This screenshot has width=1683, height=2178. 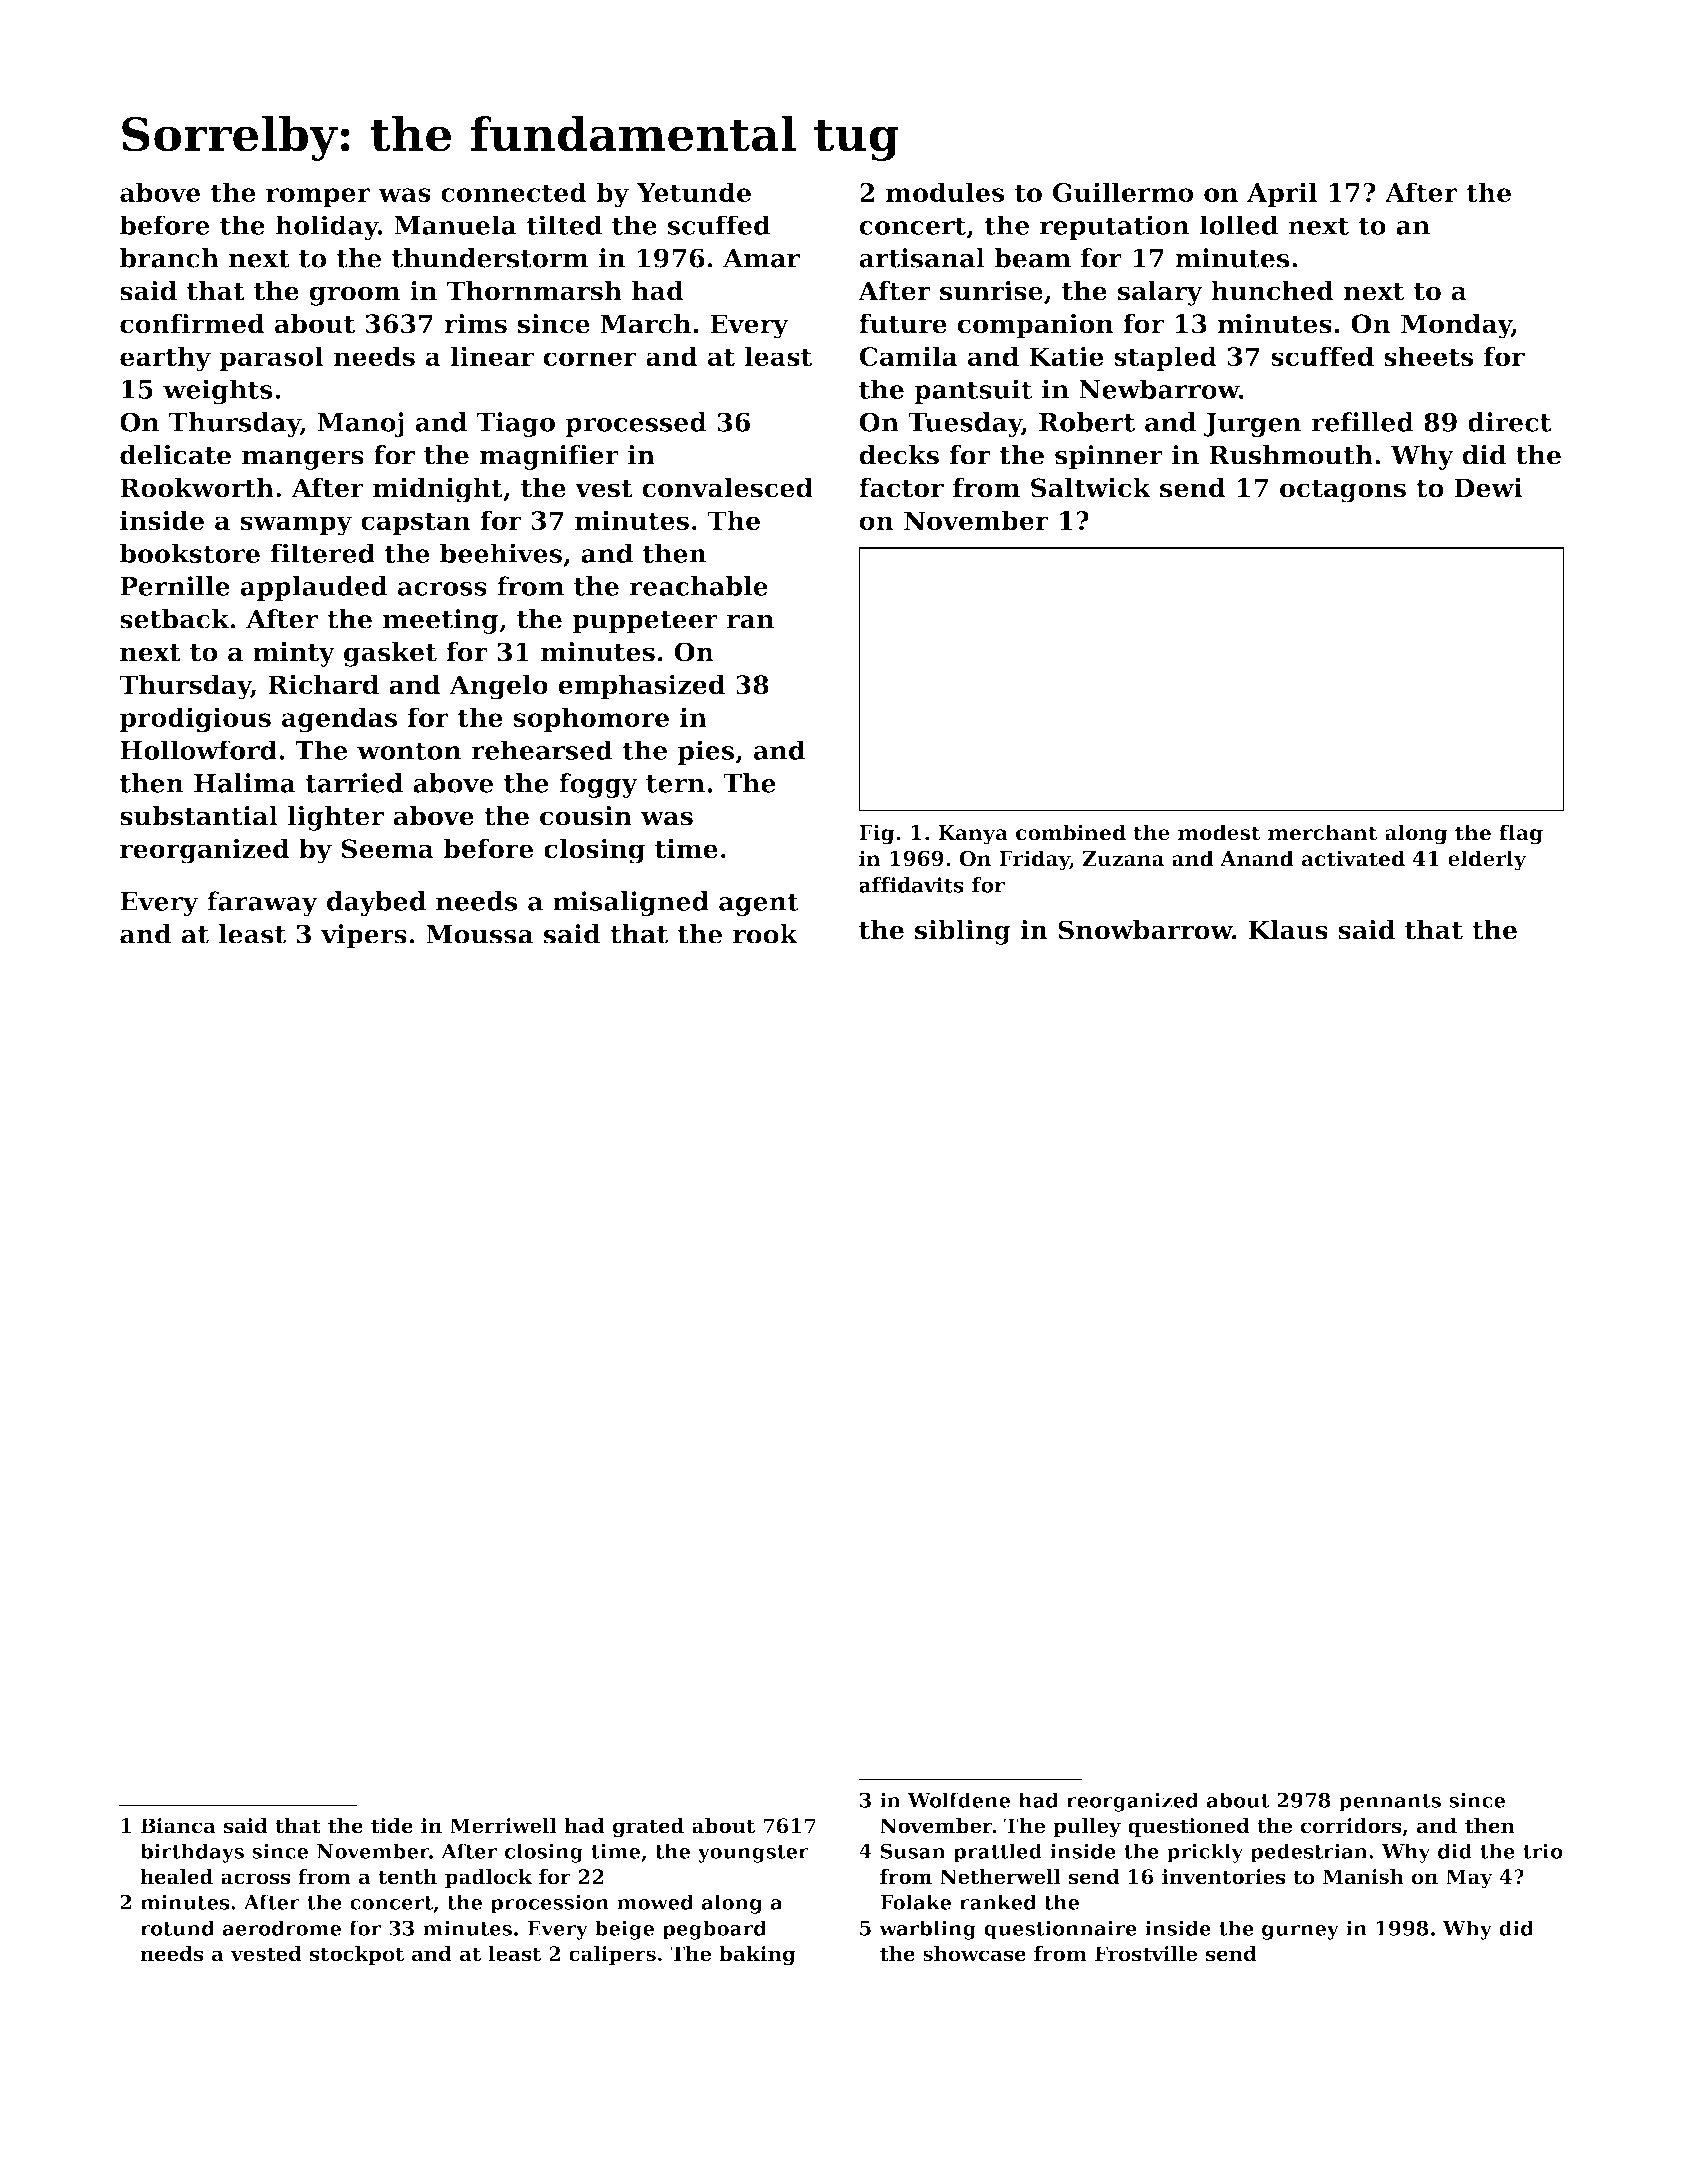 What do you see at coordinates (1282, 194) in the screenshot?
I see `April` at bounding box center [1282, 194].
